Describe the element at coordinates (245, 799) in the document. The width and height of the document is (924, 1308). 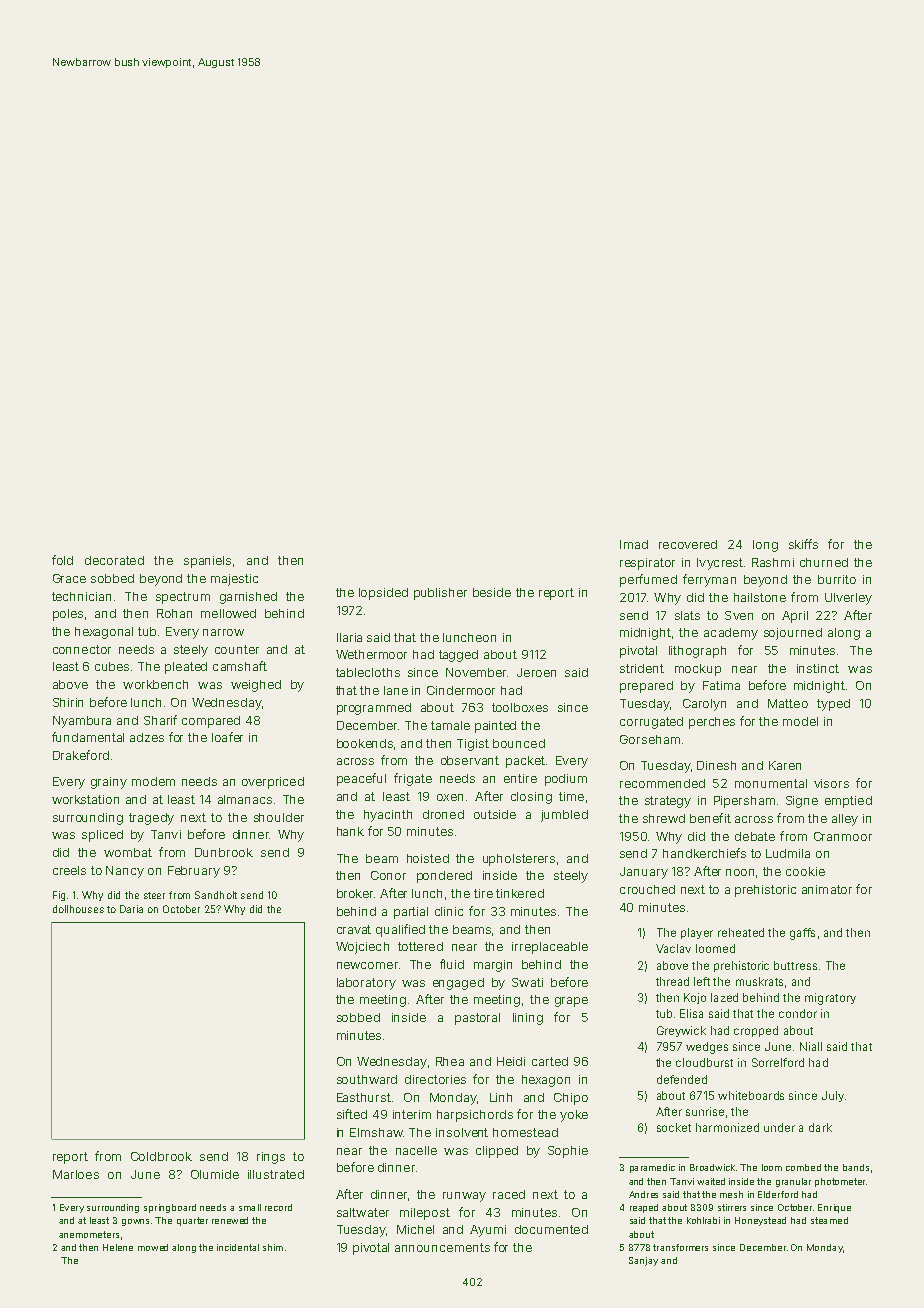
I see `almanacs` at that location.
